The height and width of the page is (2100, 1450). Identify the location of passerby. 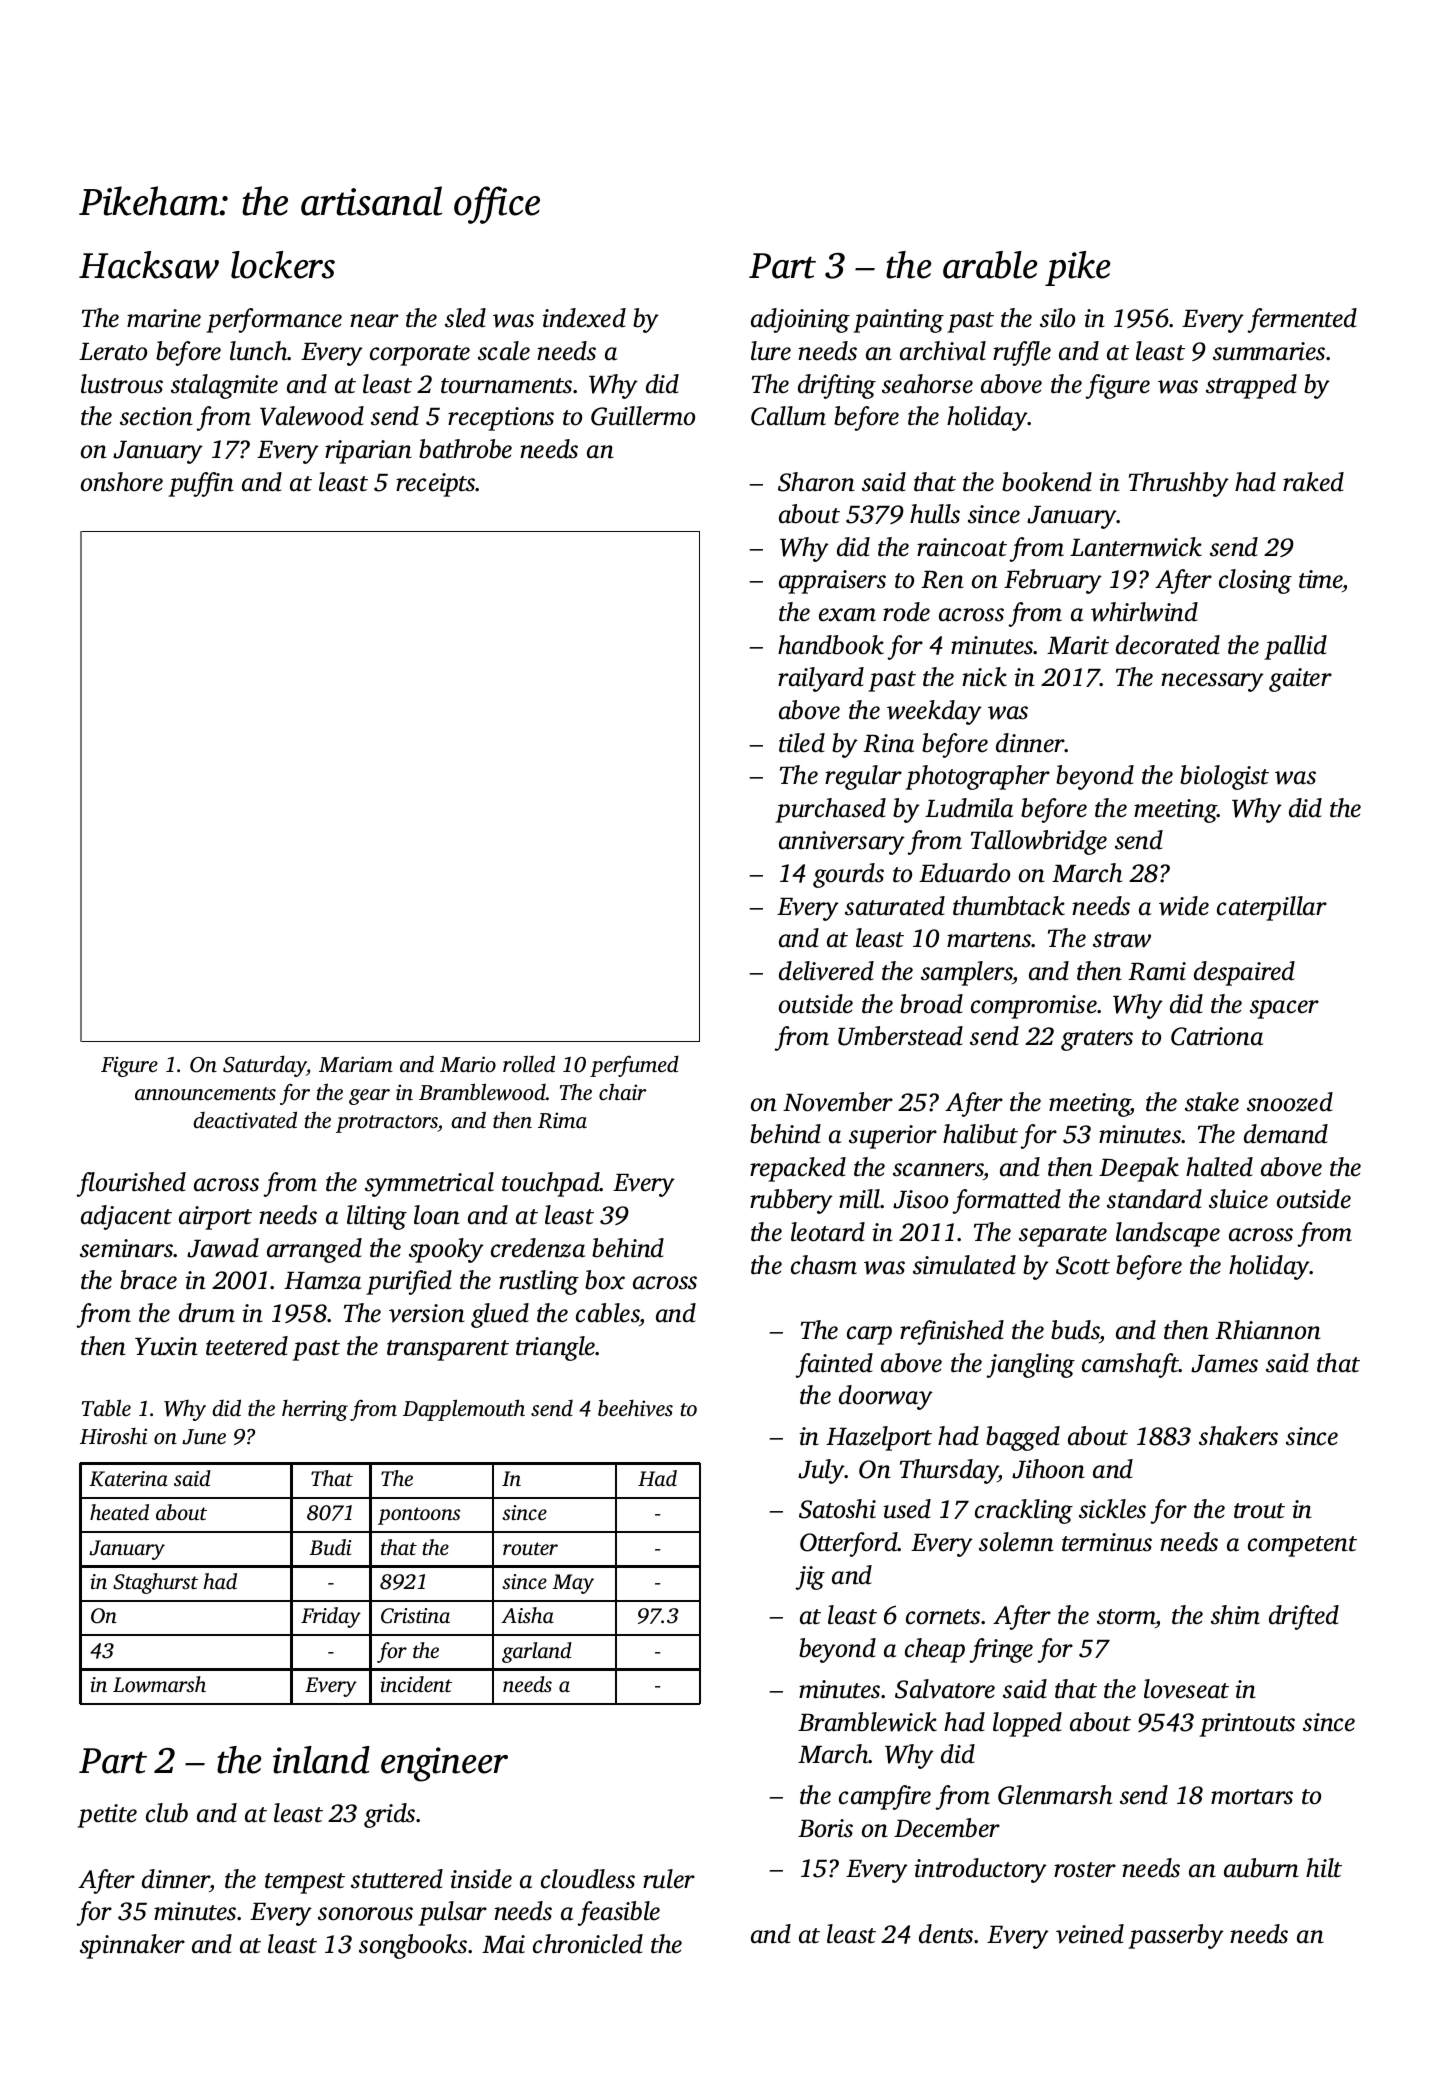
(1176, 1936).
